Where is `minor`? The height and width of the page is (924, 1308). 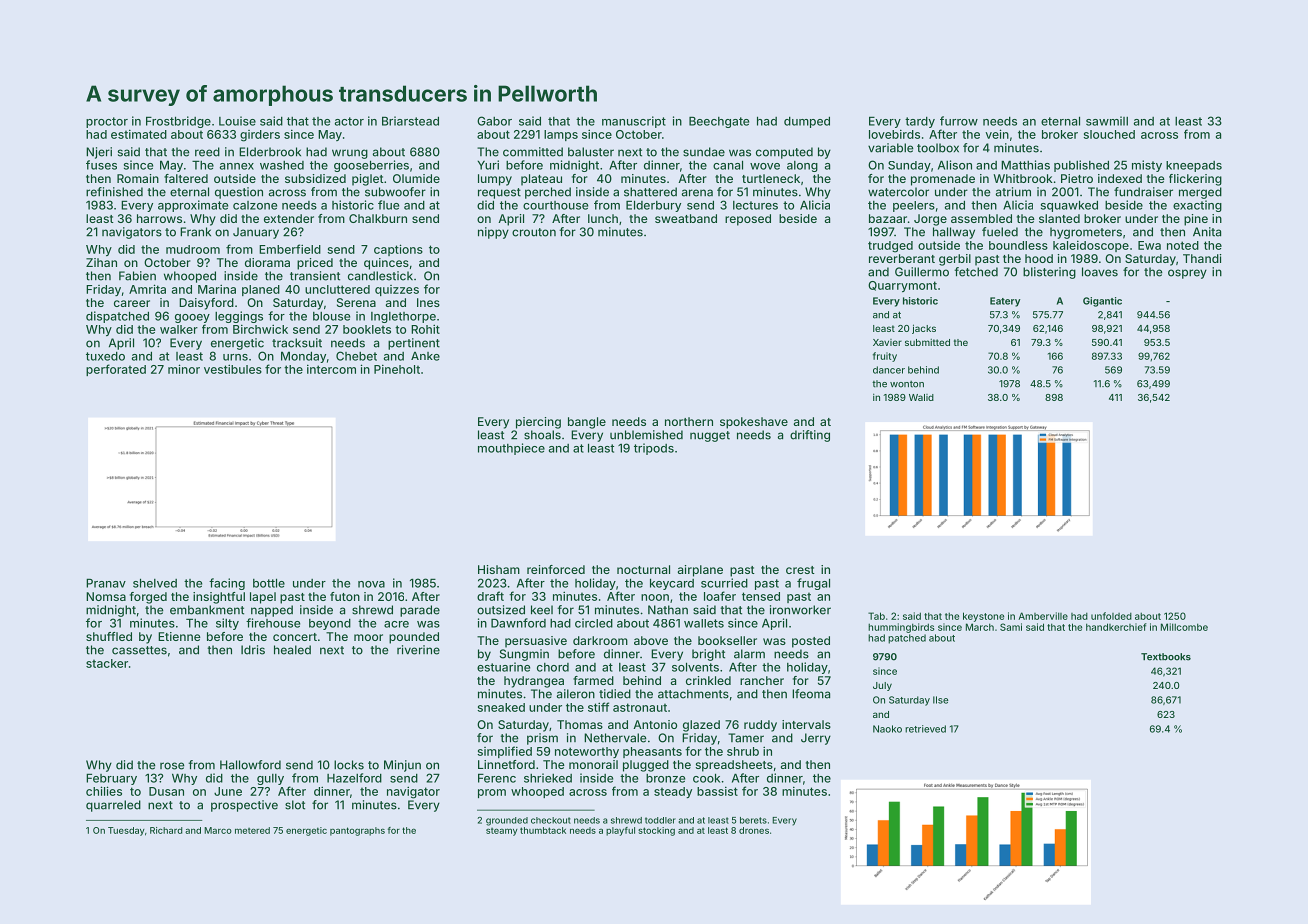 minor is located at coordinates (184, 369).
